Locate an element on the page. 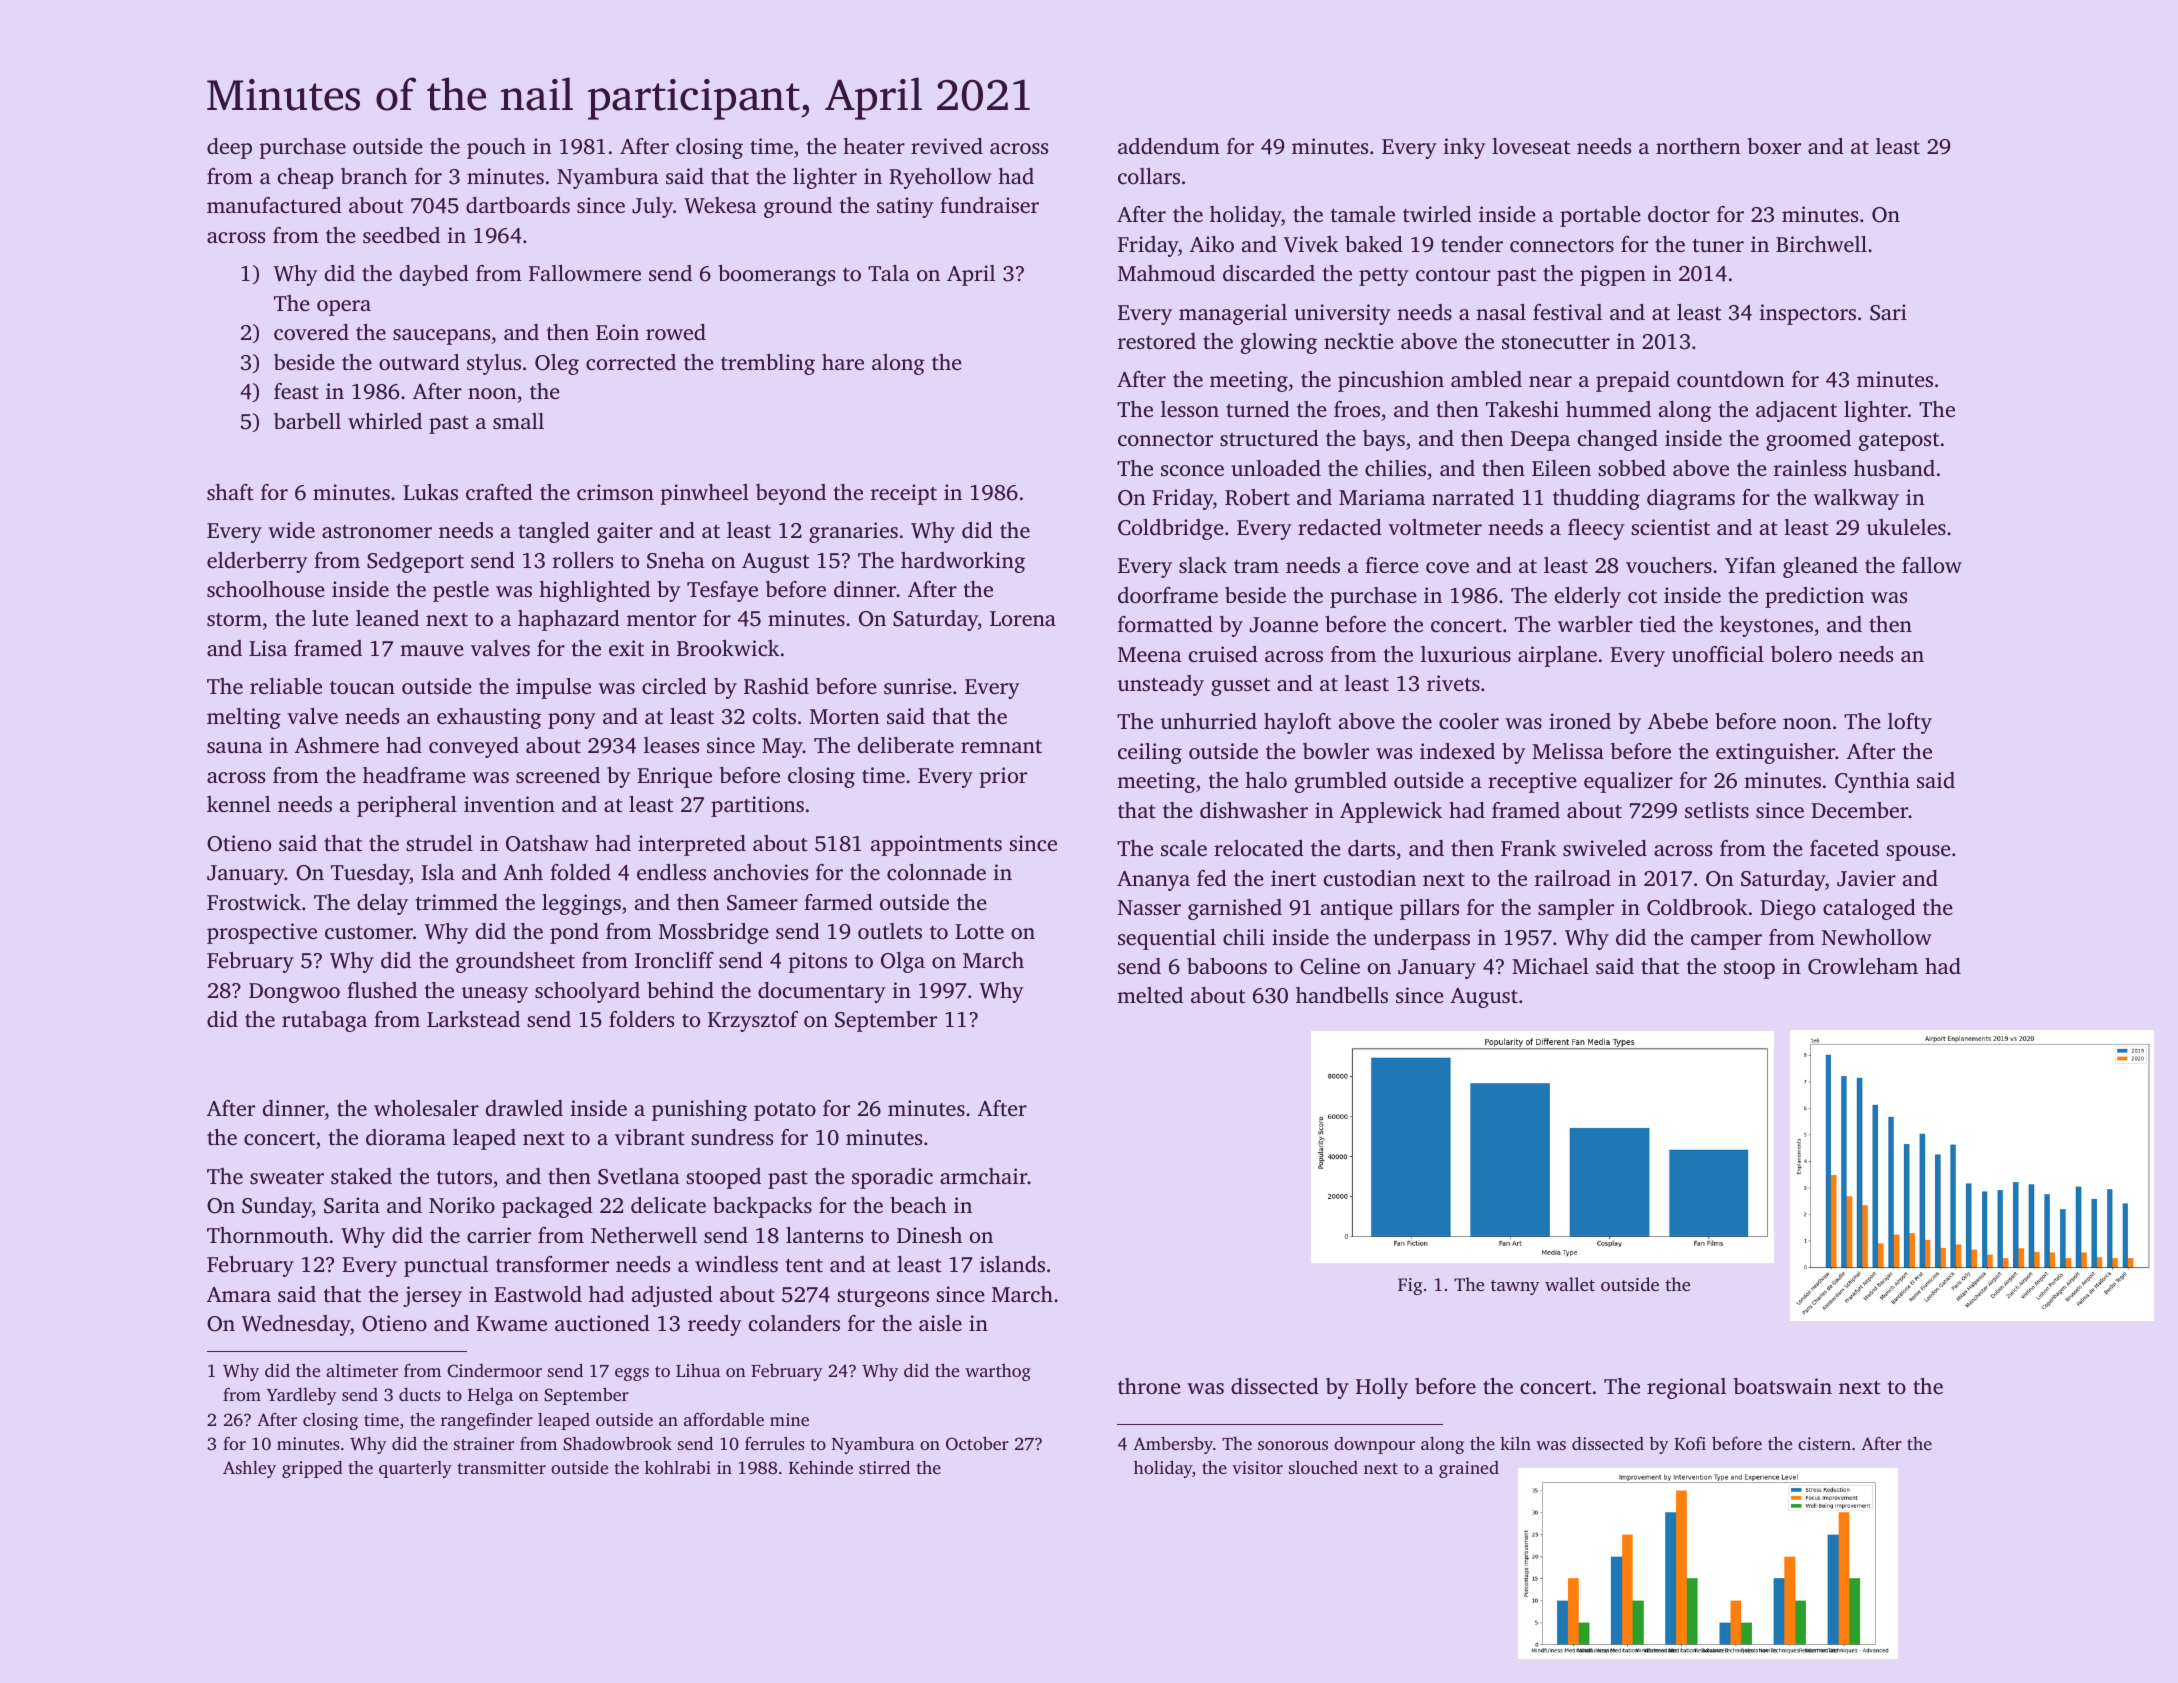 Image resolution: width=2178 pixels, height=1683 pixels. inky is located at coordinates (1465, 148).
